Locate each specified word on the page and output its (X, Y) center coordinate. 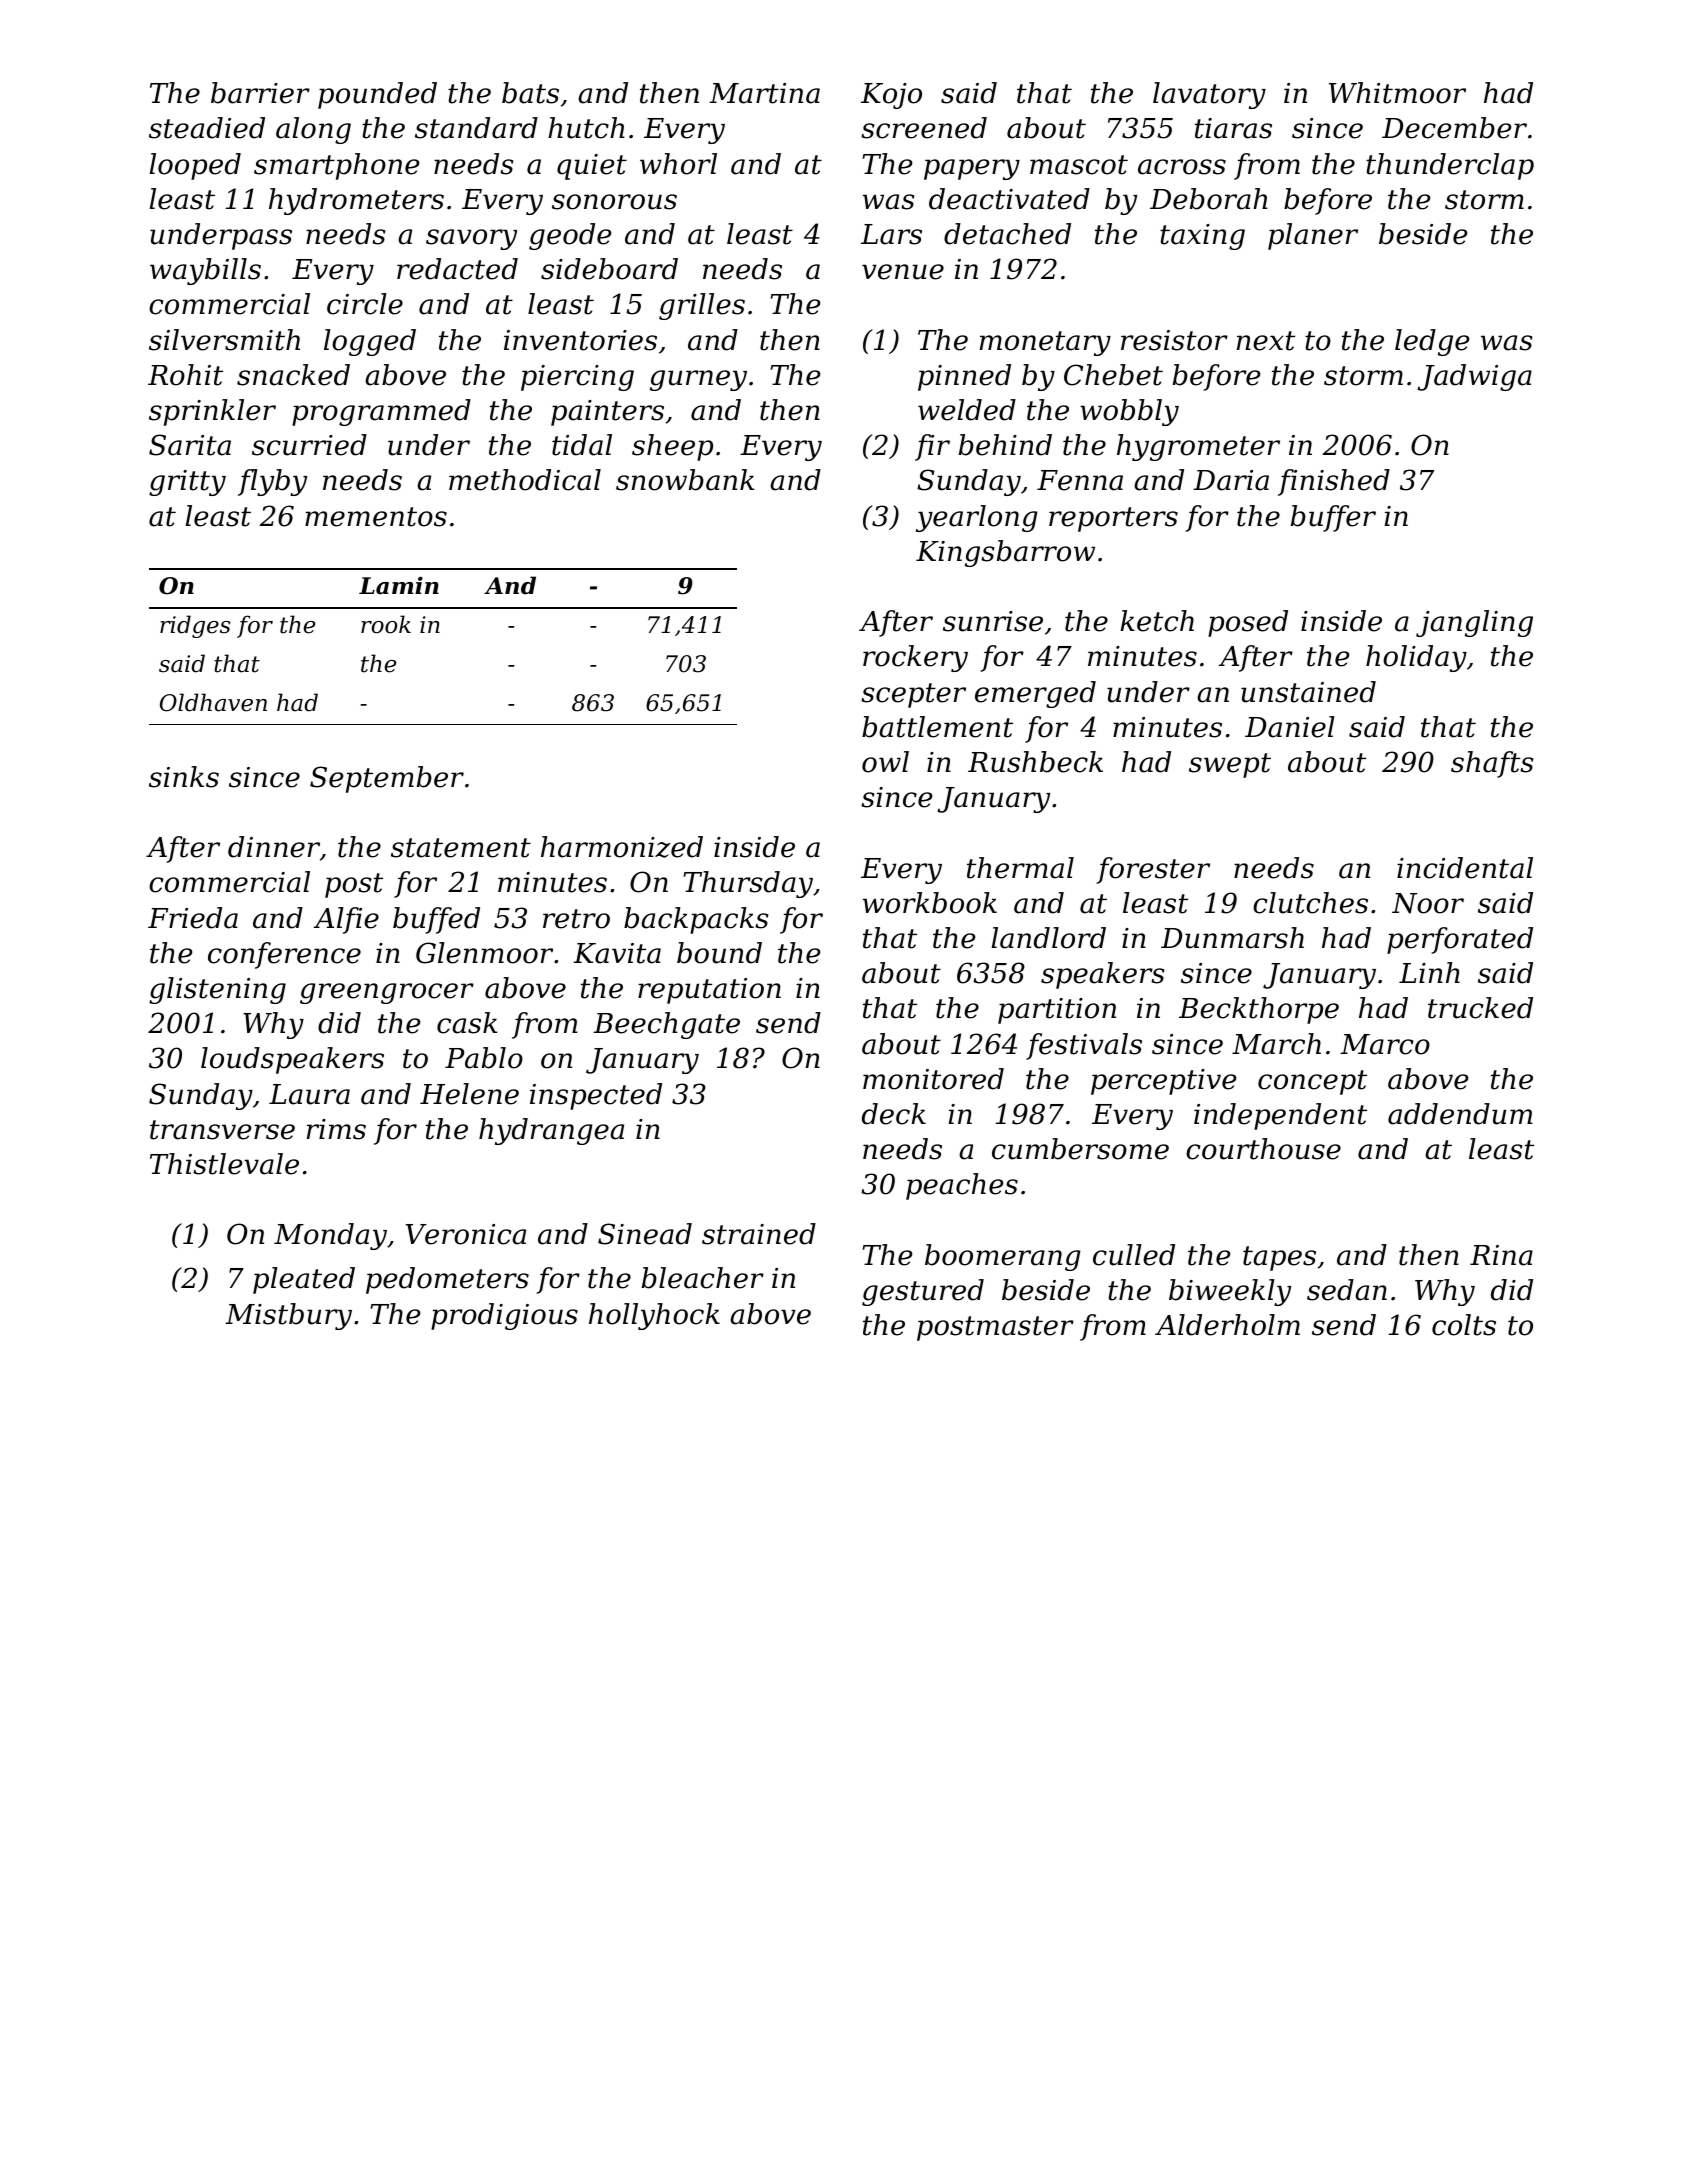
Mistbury (288, 1316)
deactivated (1009, 199)
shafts (1492, 764)
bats (530, 93)
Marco (1385, 1044)
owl (885, 762)
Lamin (399, 585)
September (387, 779)
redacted (457, 269)
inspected (596, 1096)
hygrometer (1198, 447)
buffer (1333, 518)
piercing (577, 378)
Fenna (1080, 480)
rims (336, 1129)
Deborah (1209, 199)
